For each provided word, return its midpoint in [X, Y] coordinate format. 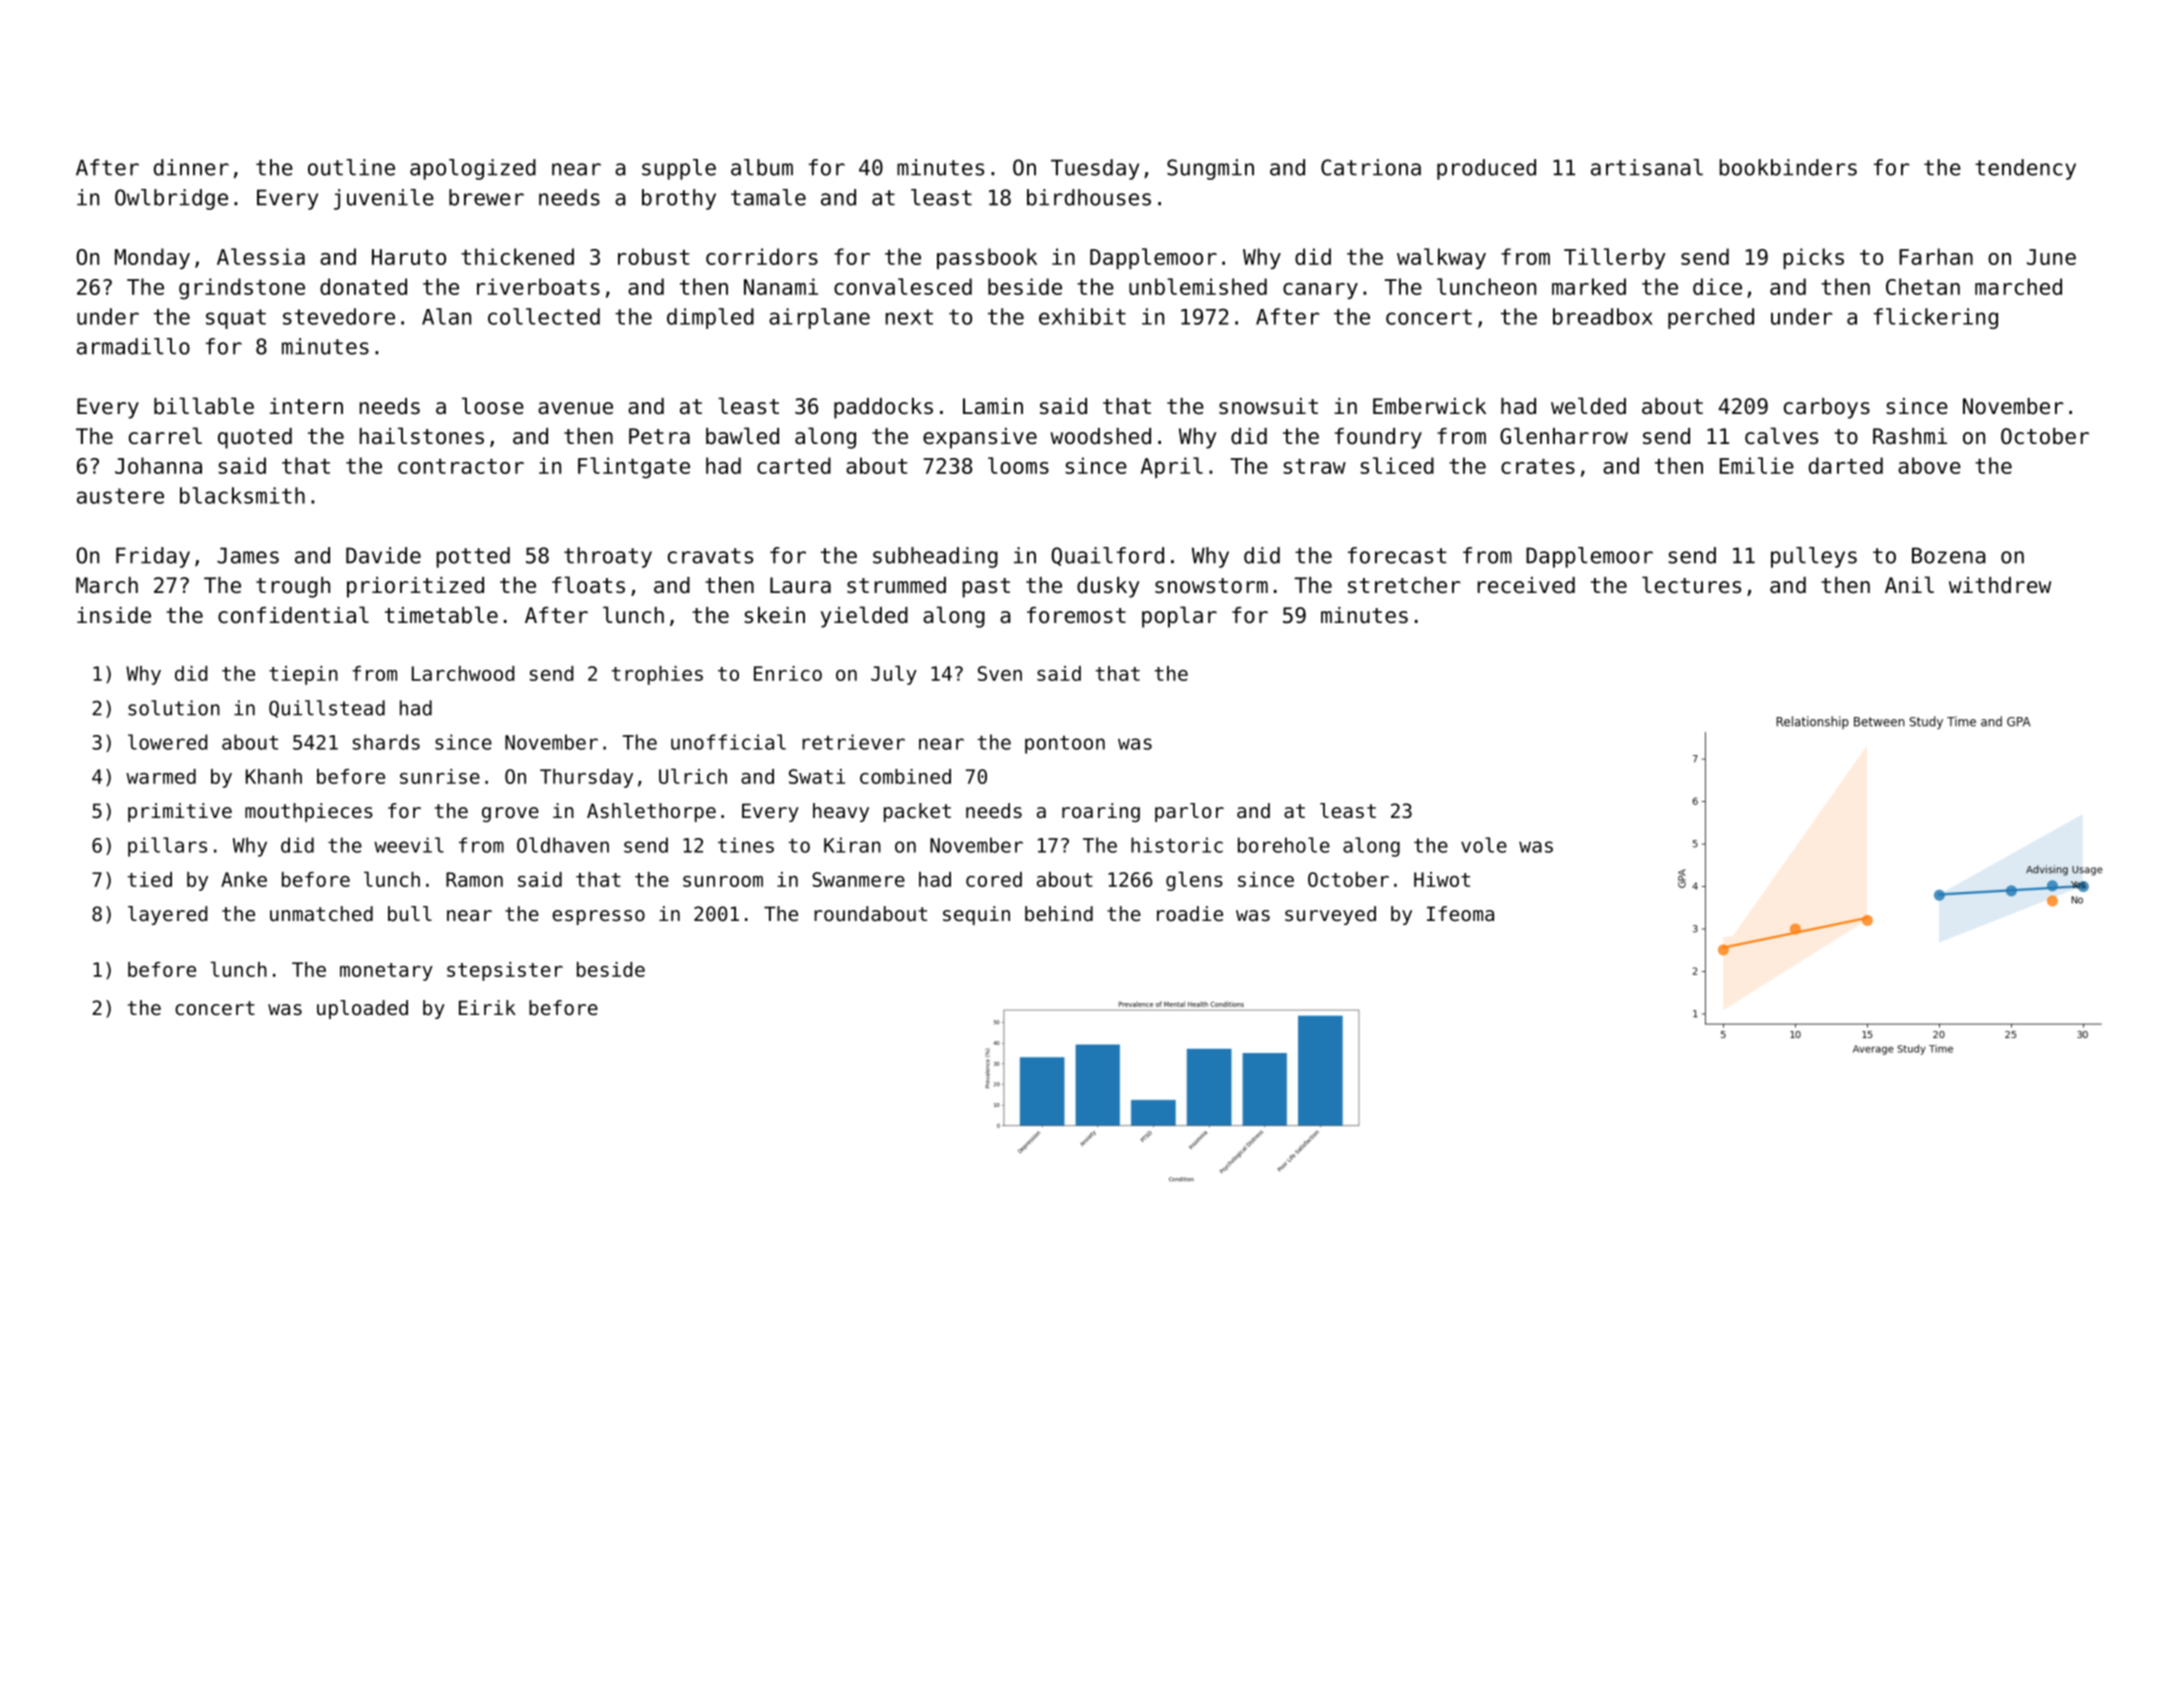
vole [1484, 845]
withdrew [2000, 585]
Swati [817, 776]
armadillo [133, 346]
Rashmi [1910, 436]
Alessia [261, 256]
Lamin [993, 406]
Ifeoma [1460, 914]
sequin [976, 915]
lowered [167, 742]
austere [120, 496]
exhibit [1082, 316]
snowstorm [1211, 586]
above [1929, 465]
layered [167, 915]
